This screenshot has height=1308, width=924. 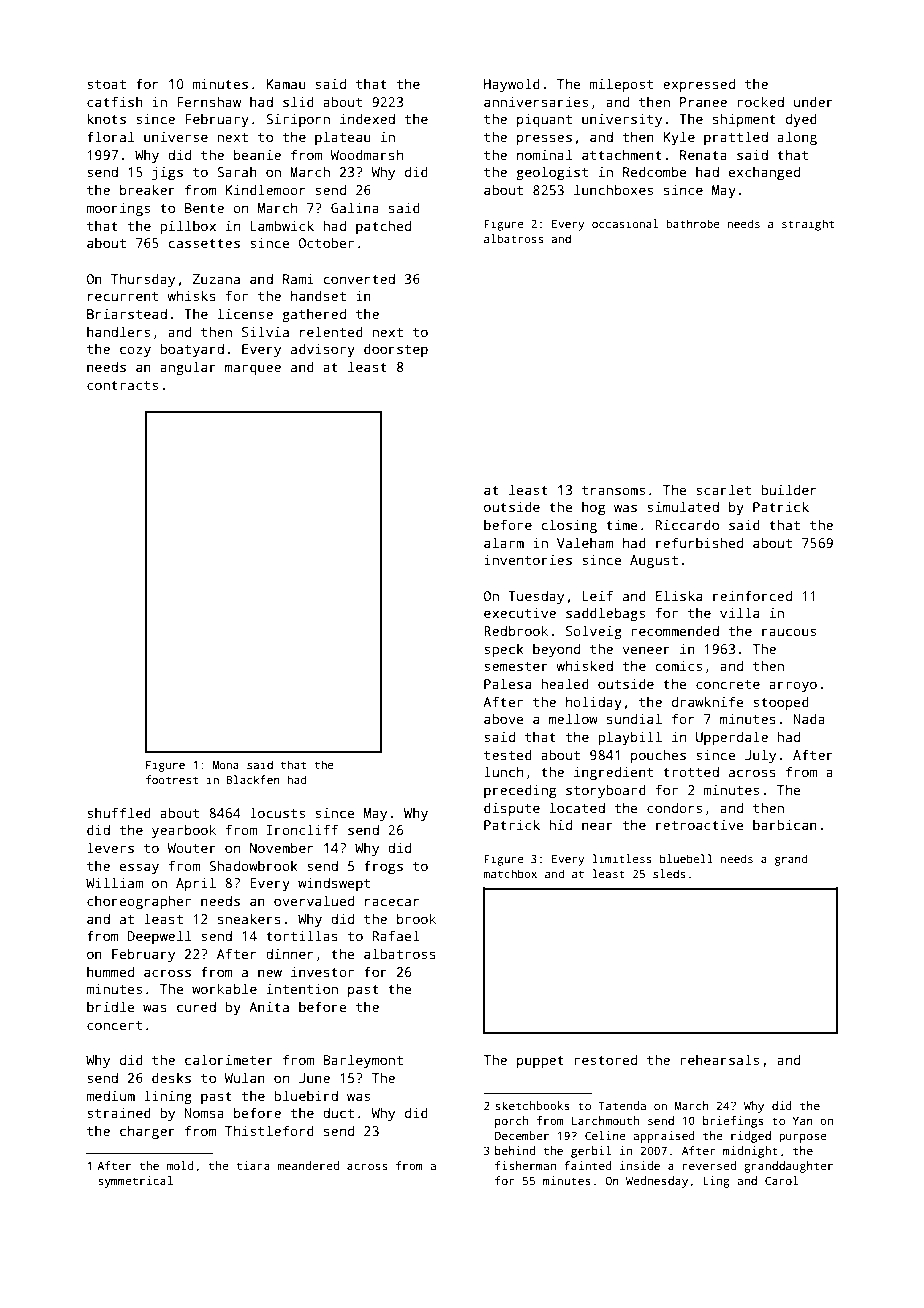 I want to click on knots, so click(x=106, y=118).
